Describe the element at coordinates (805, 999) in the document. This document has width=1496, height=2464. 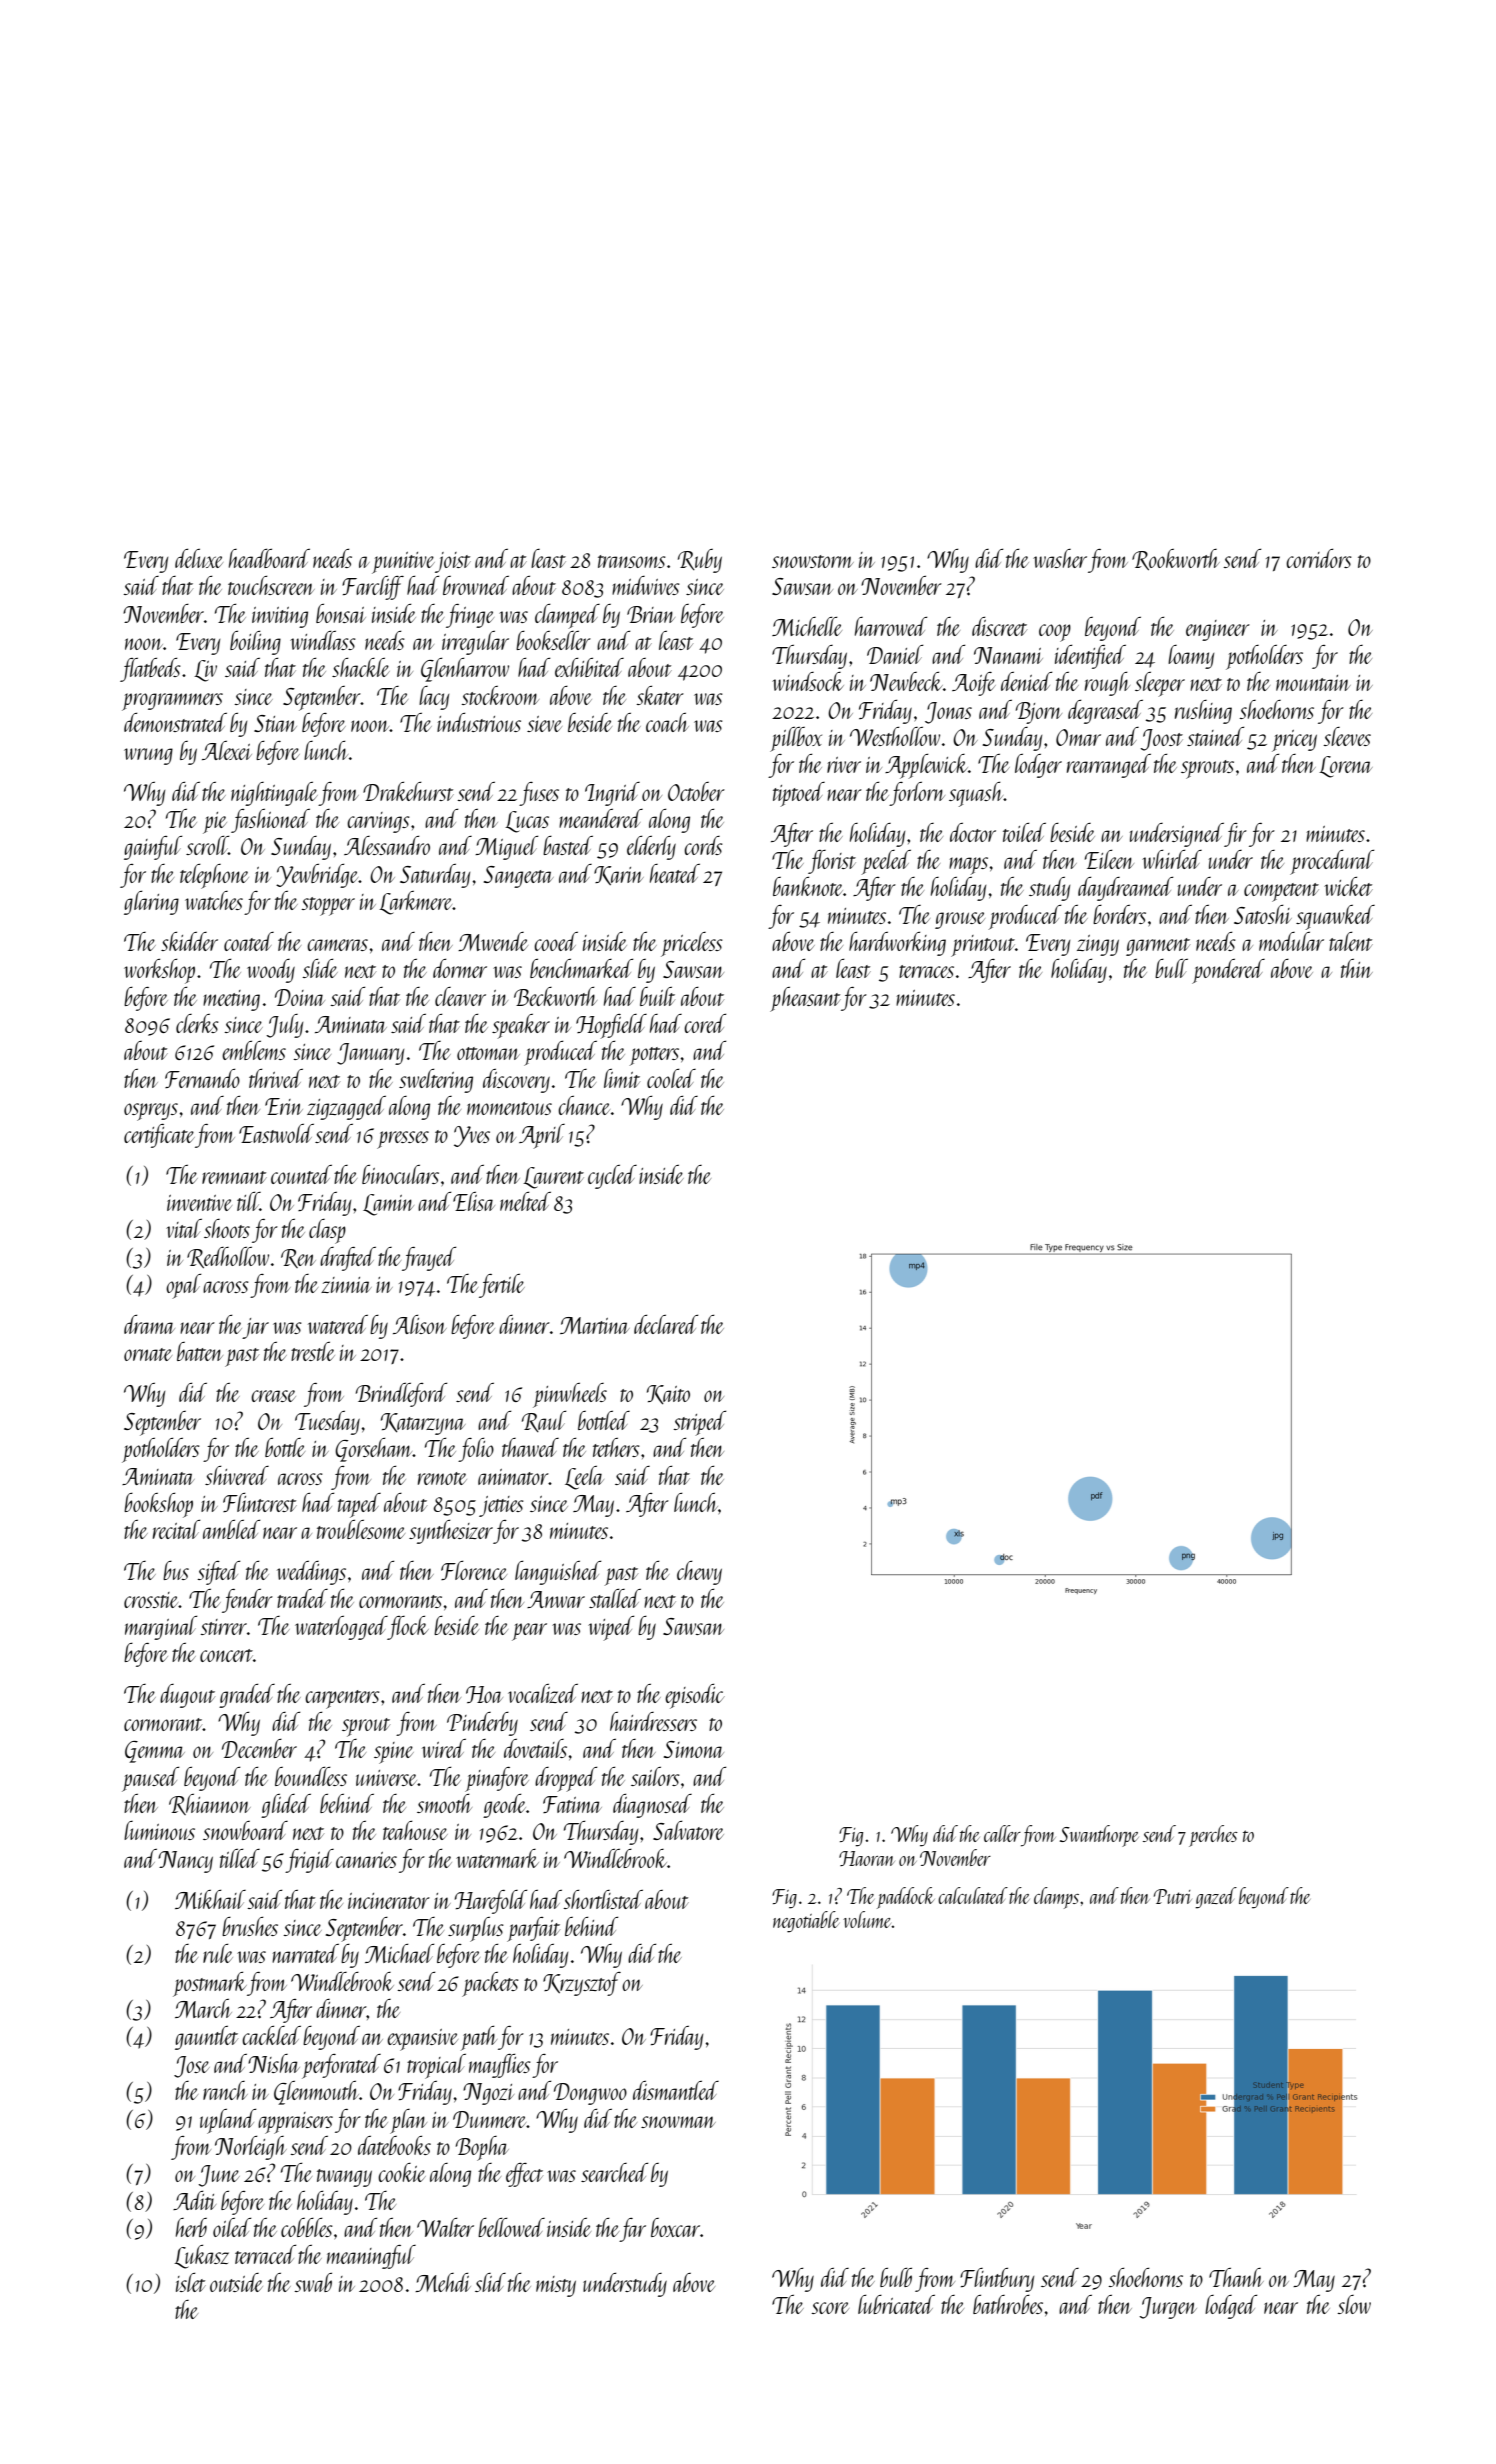
I see `pheasant` at that location.
